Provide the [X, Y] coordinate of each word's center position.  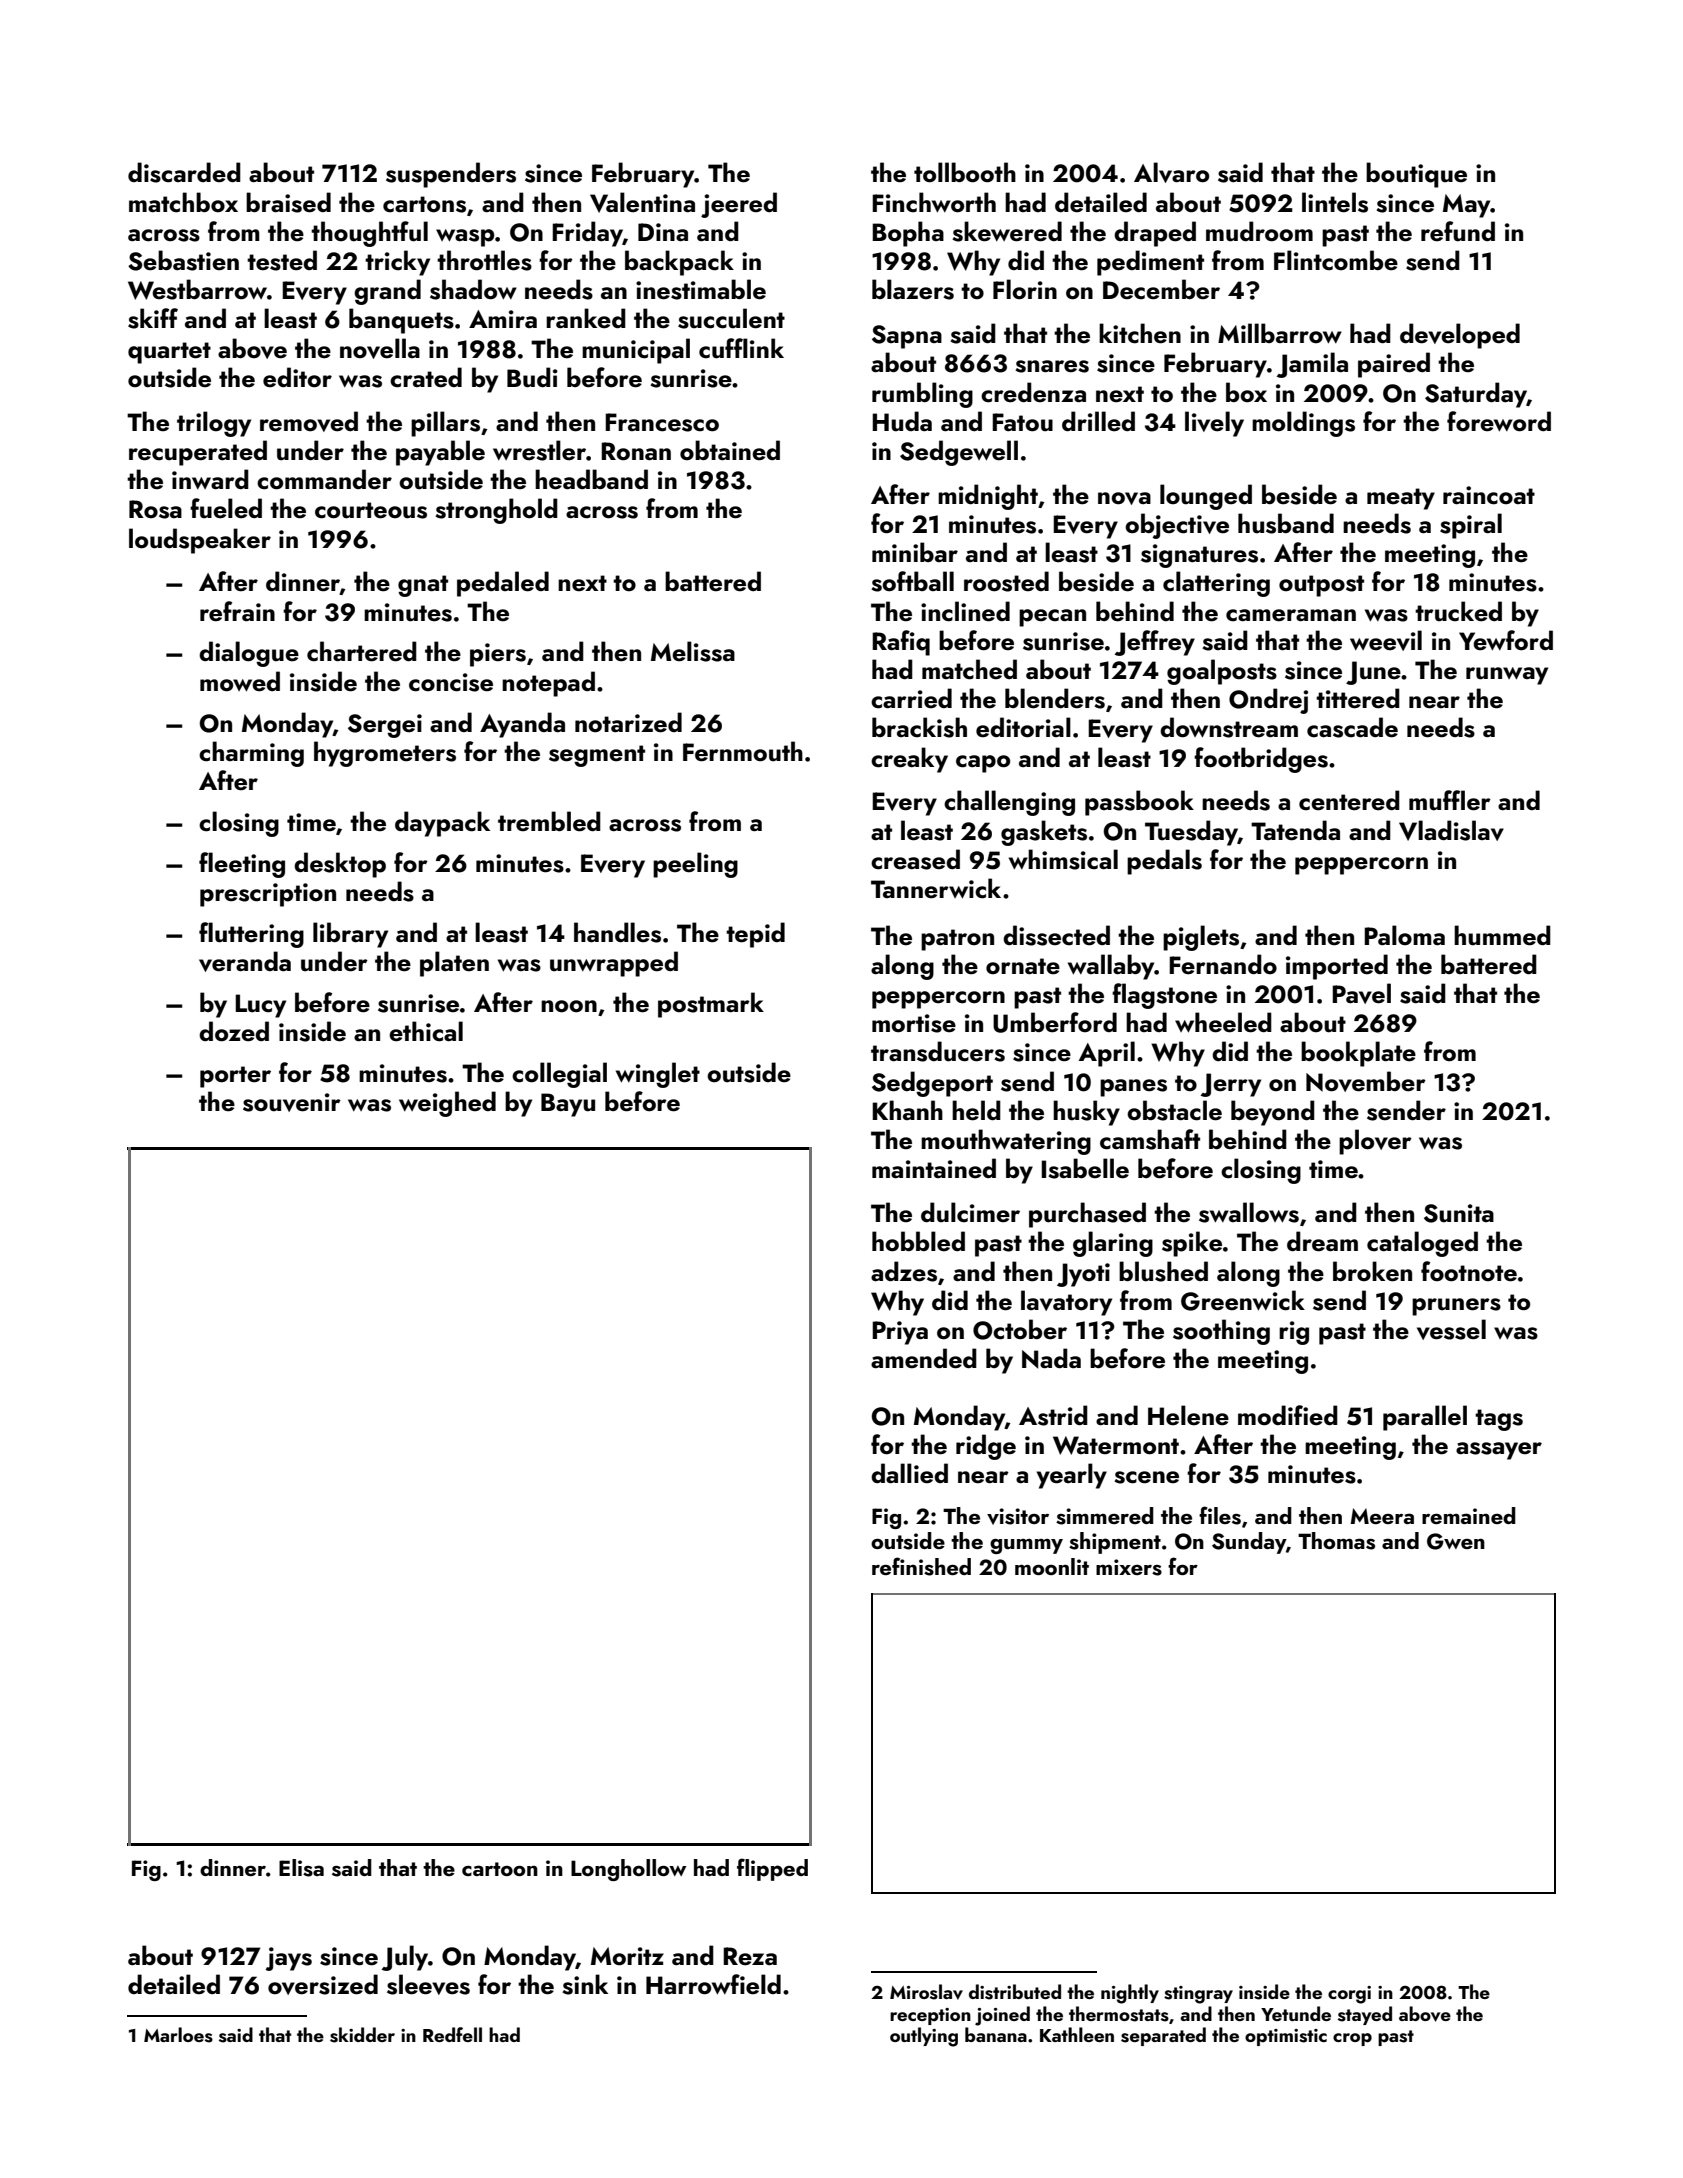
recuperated [198, 453]
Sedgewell [959, 453]
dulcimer [970, 1212]
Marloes [178, 2035]
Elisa [301, 1868]
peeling [695, 865]
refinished [921, 1566]
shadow [473, 289]
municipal [636, 351]
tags [1499, 1420]
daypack [442, 824]
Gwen [1456, 1541]
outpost [1321, 586]
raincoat [1489, 495]
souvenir [292, 1102]
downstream [1229, 727]
